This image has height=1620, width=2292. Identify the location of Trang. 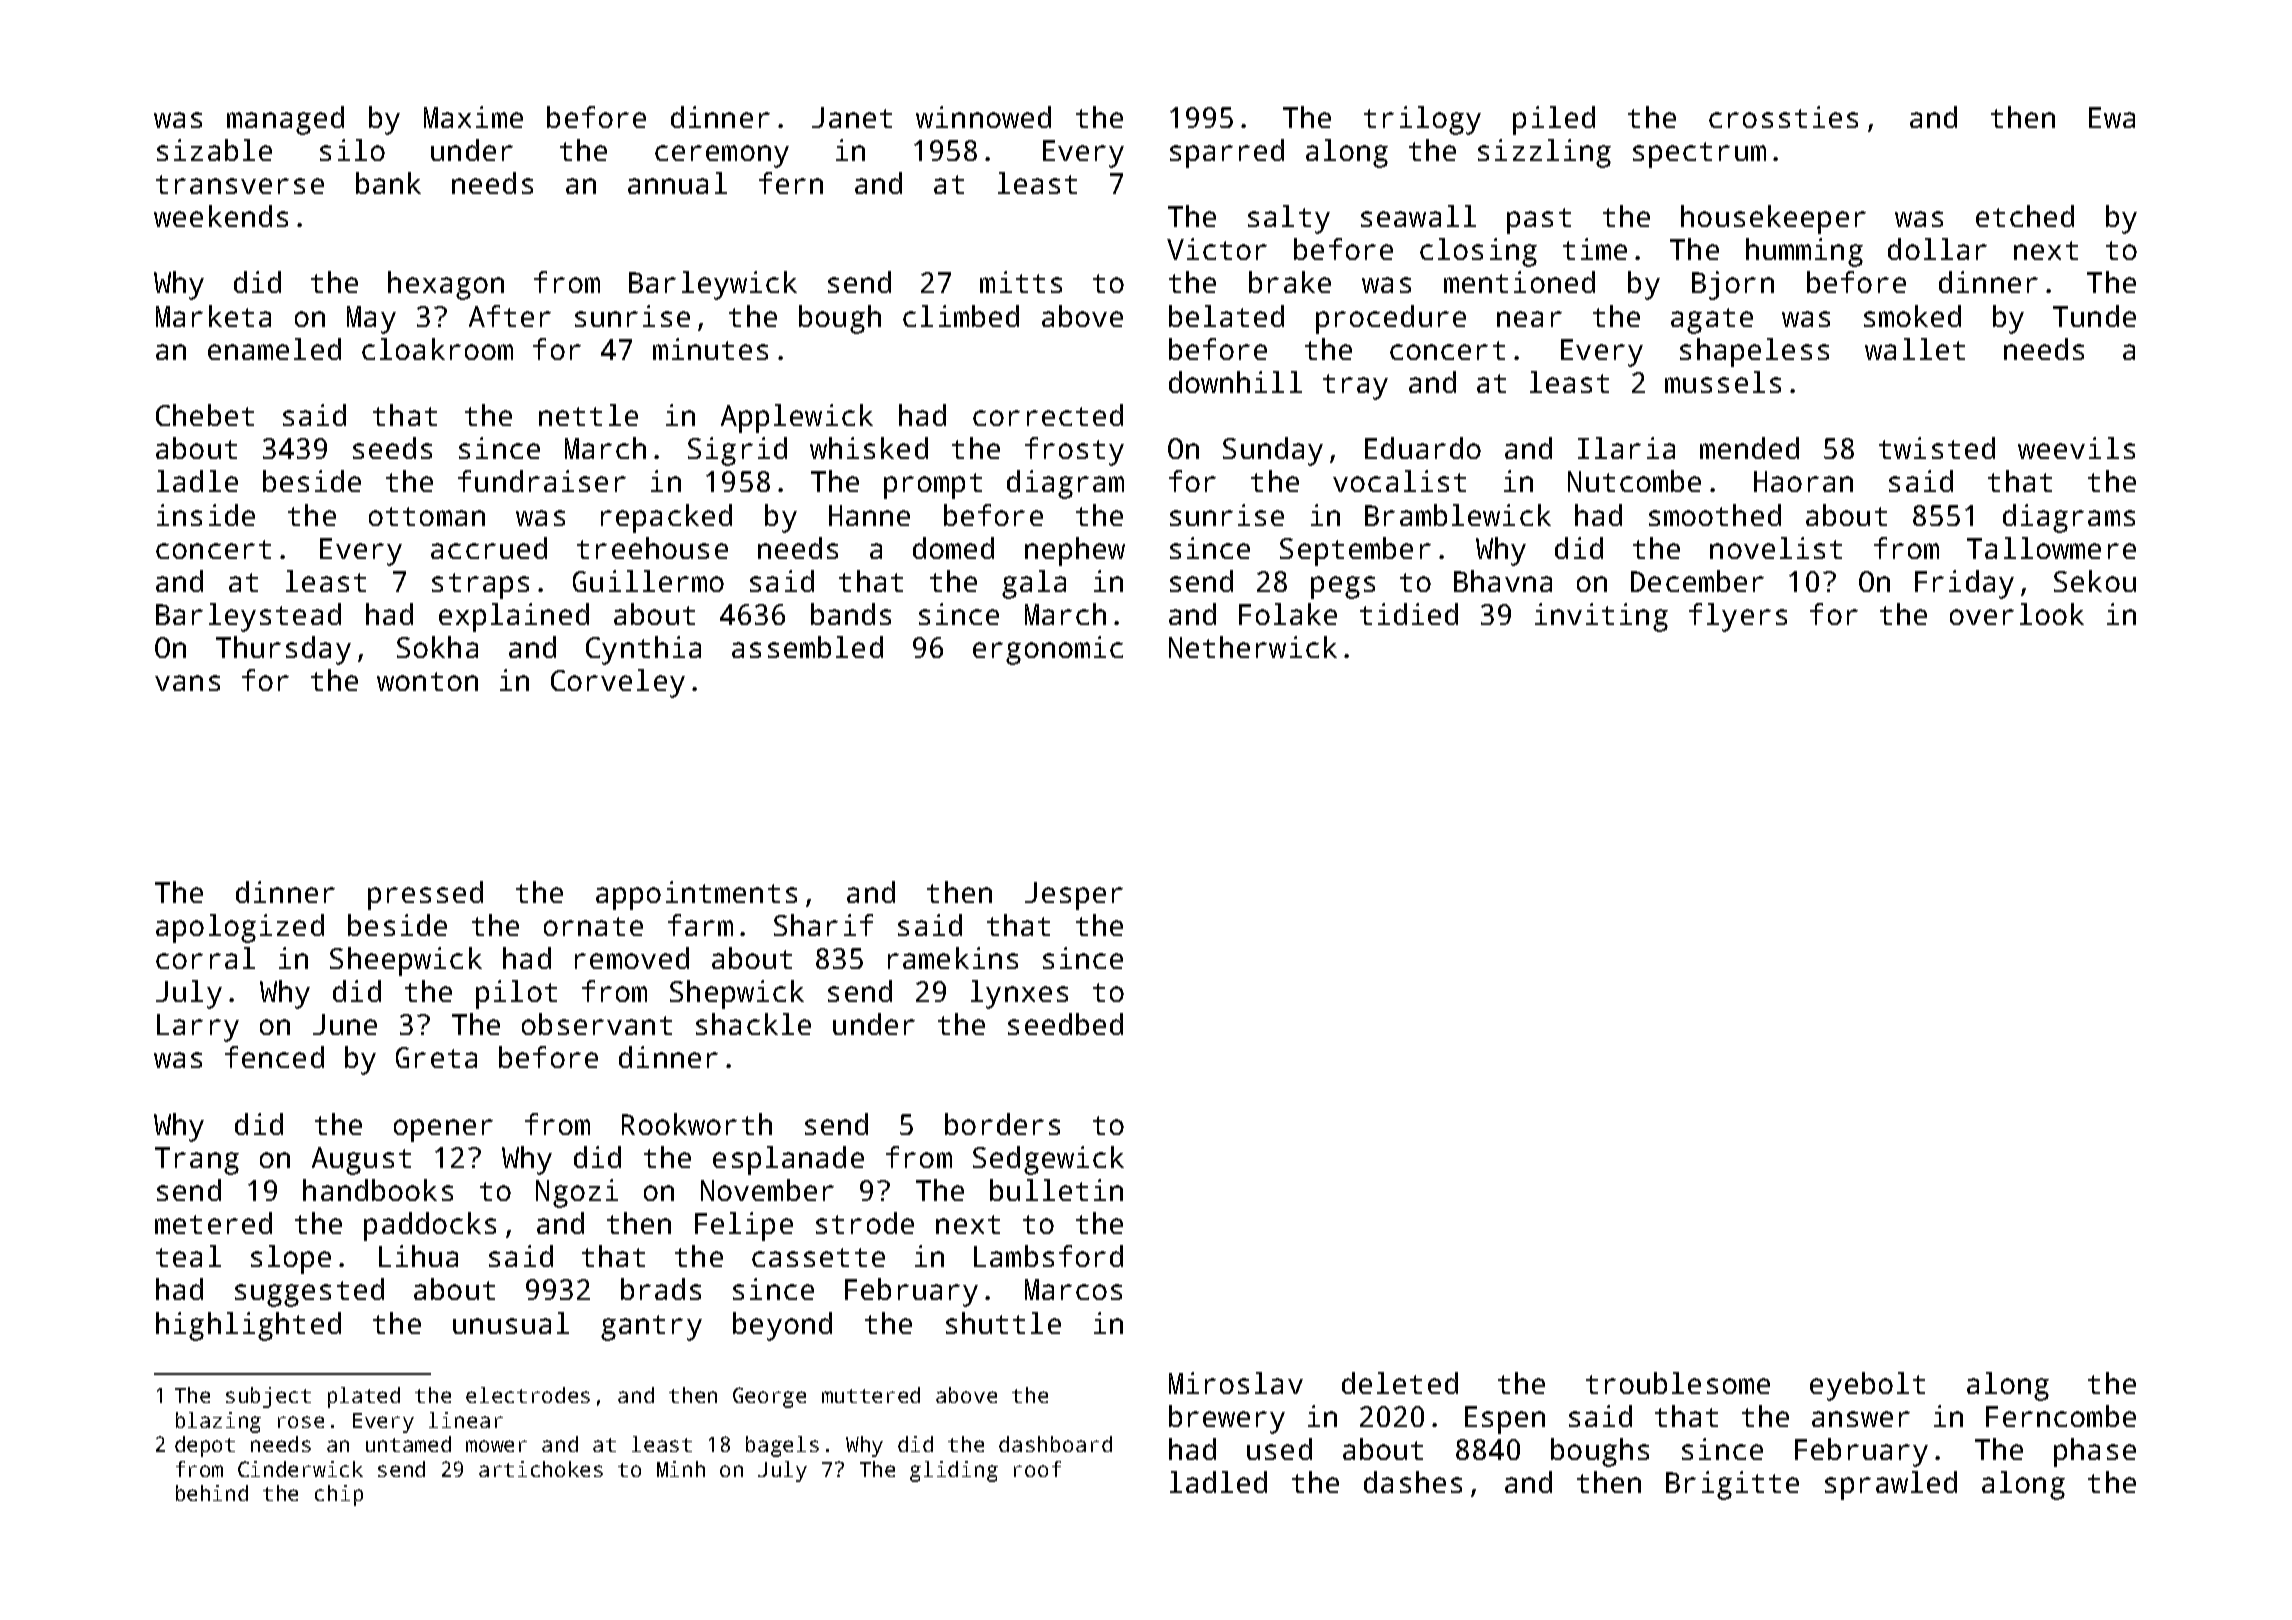
(197, 1161).
